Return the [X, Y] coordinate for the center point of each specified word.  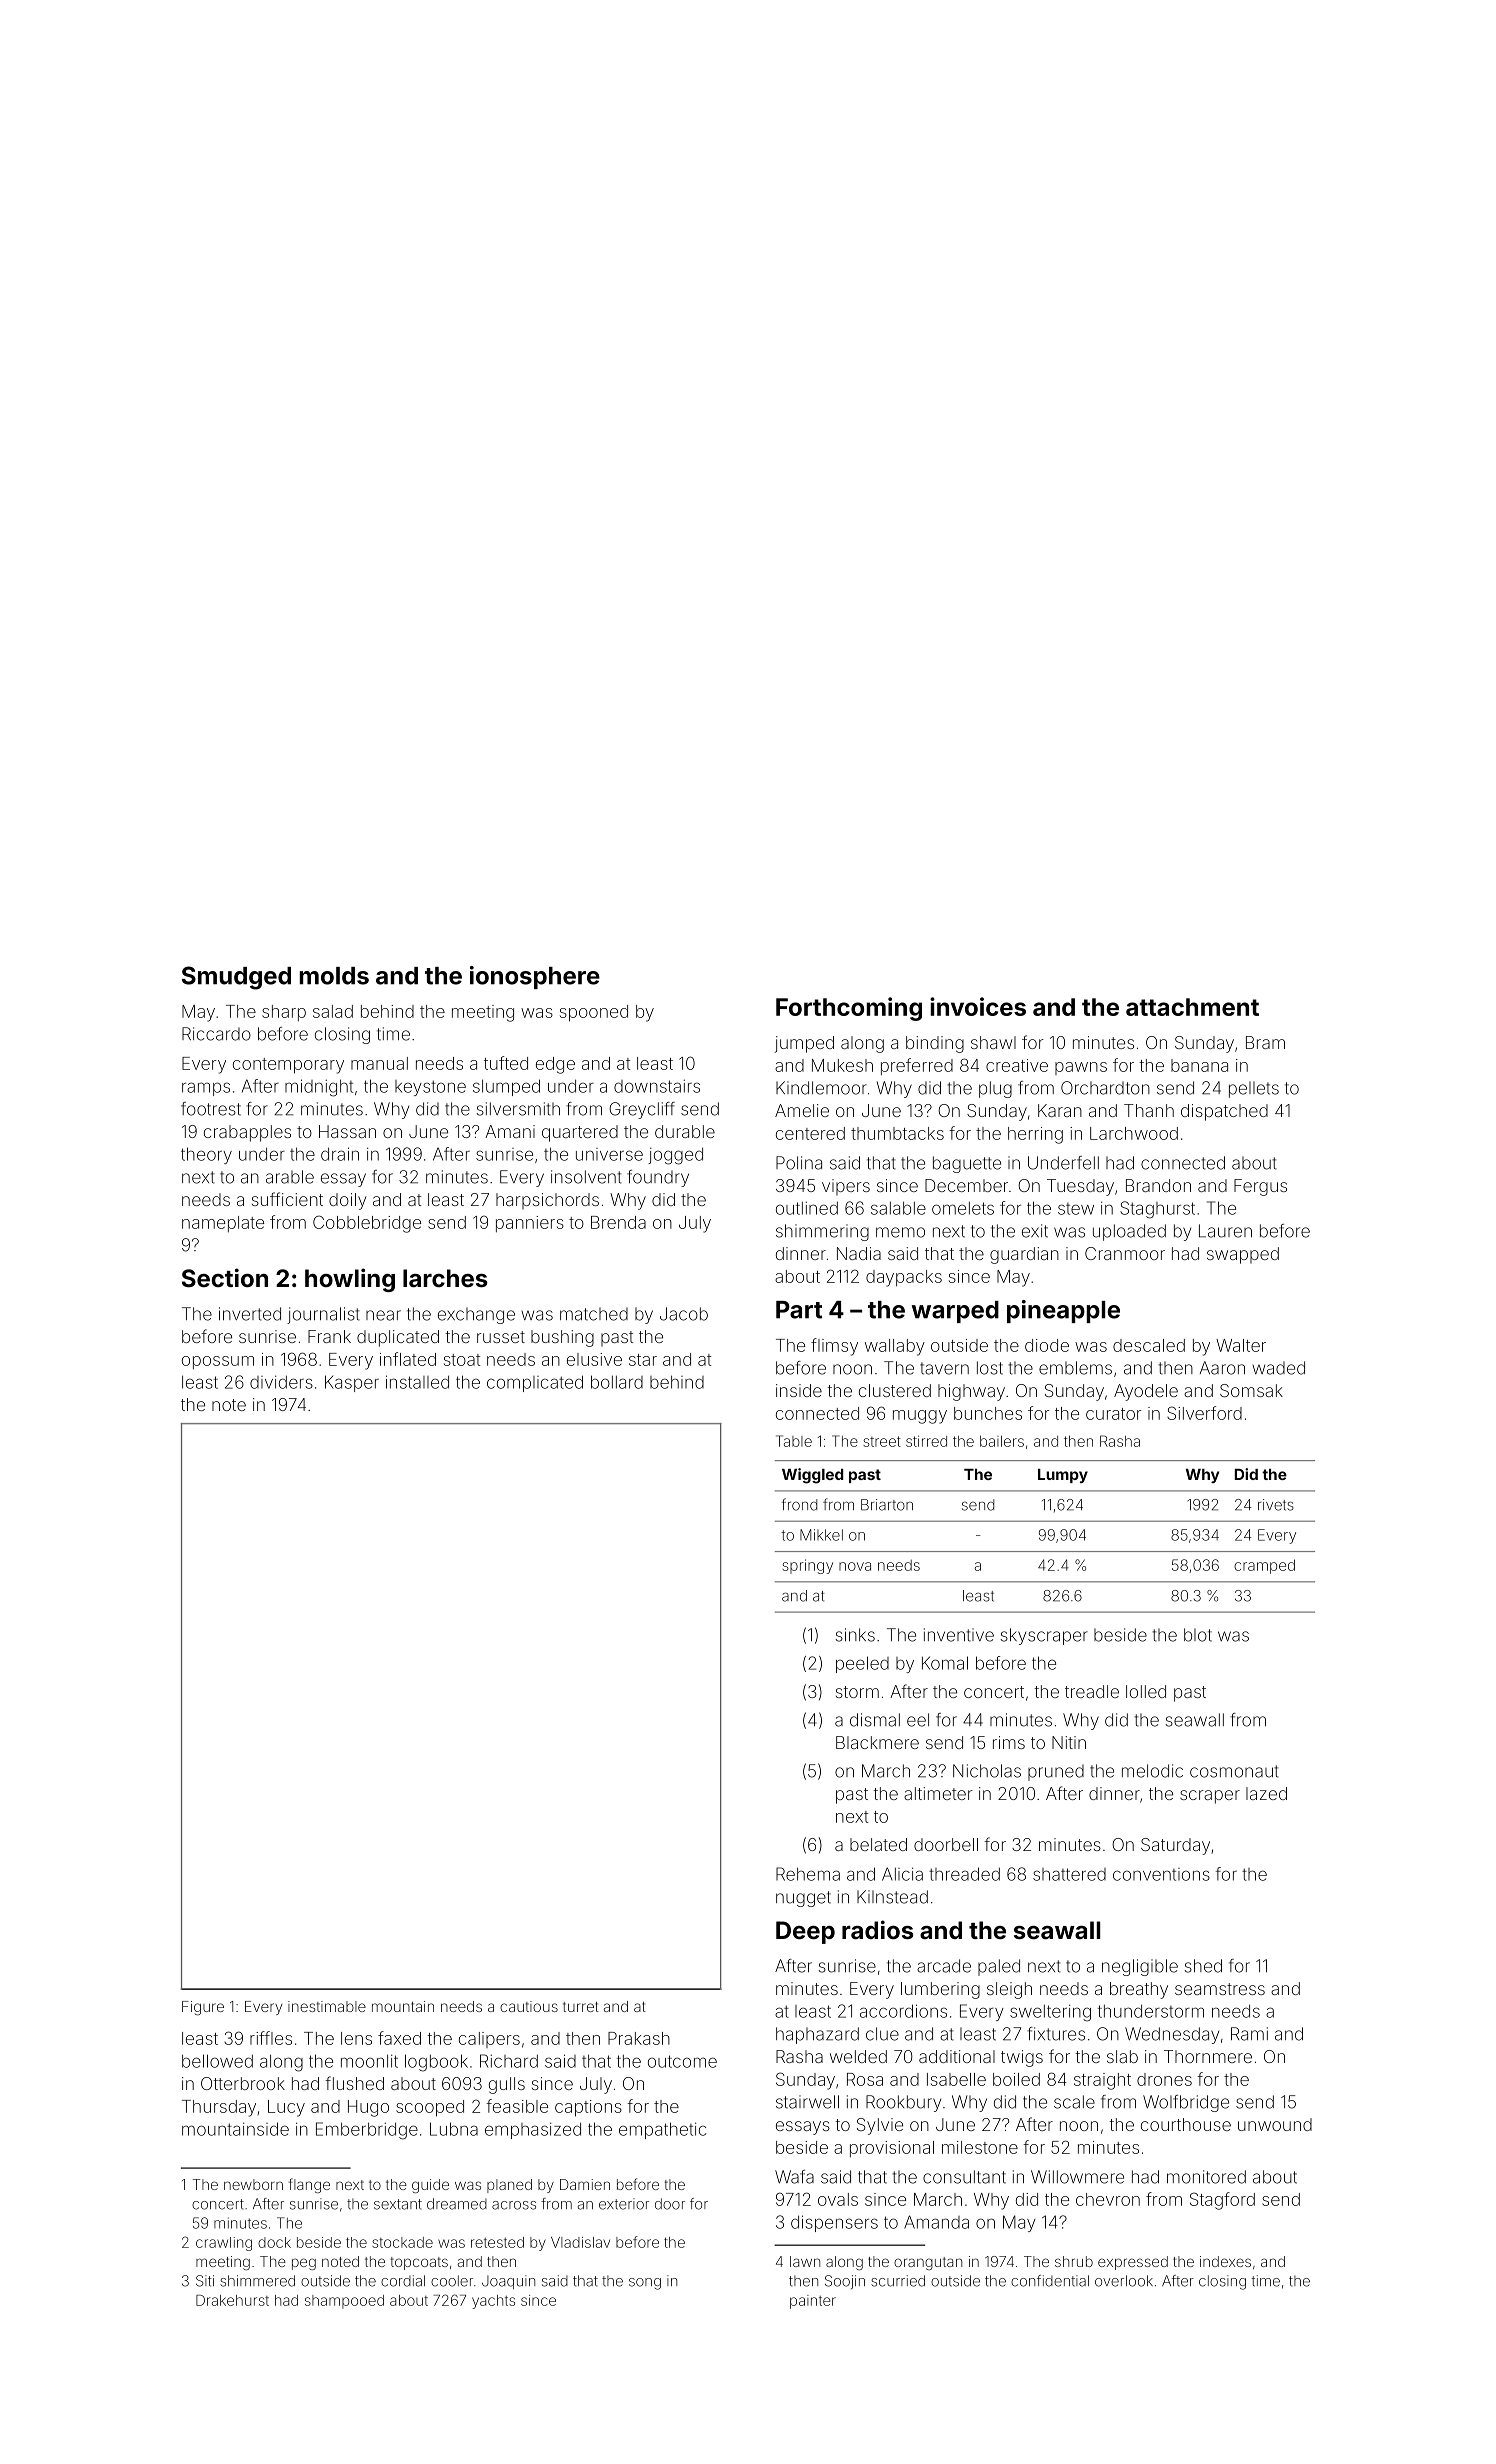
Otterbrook [243, 2083]
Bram [1265, 1042]
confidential [1050, 2281]
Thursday [219, 2108]
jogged [675, 1156]
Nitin [1069, 1742]
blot [1198, 1635]
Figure [203, 2008]
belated [878, 1844]
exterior [624, 2204]
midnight [319, 1088]
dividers [281, 1382]
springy [807, 1566]
